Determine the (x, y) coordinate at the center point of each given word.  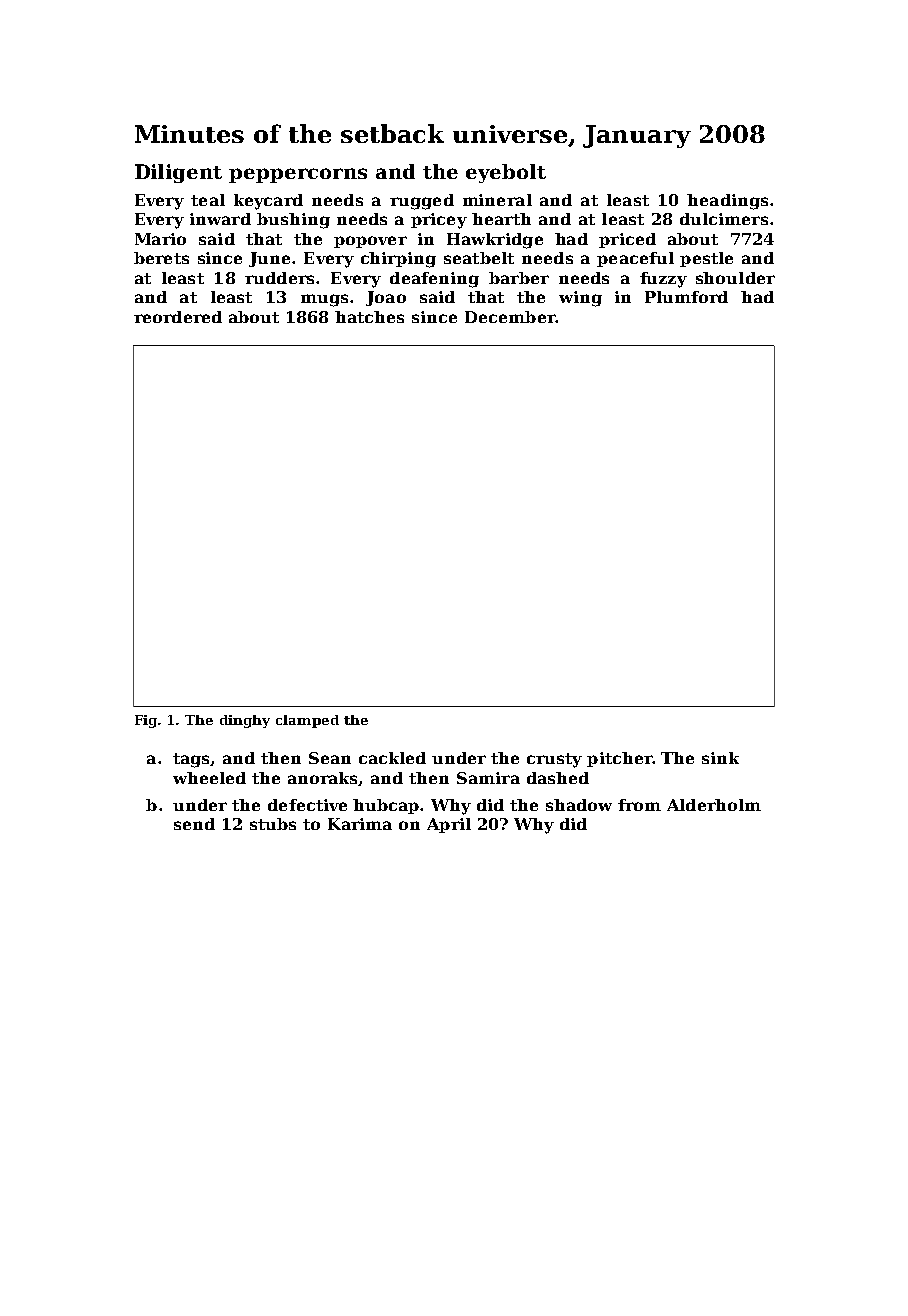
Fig (146, 721)
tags (192, 760)
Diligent (178, 173)
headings (727, 202)
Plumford (686, 297)
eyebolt (506, 173)
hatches (369, 317)
